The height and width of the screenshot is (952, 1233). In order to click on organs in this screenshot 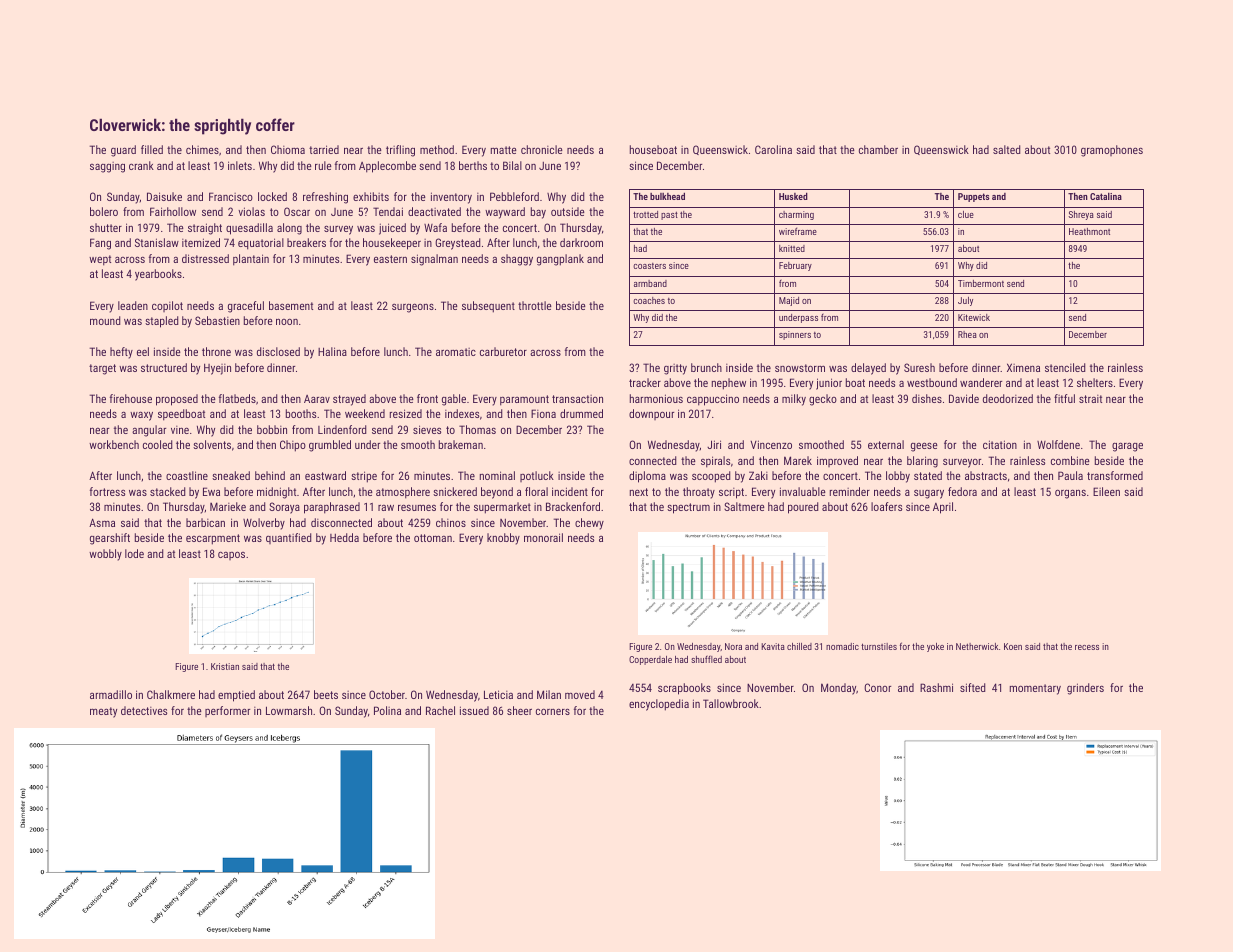, I will do `click(1070, 494)`.
